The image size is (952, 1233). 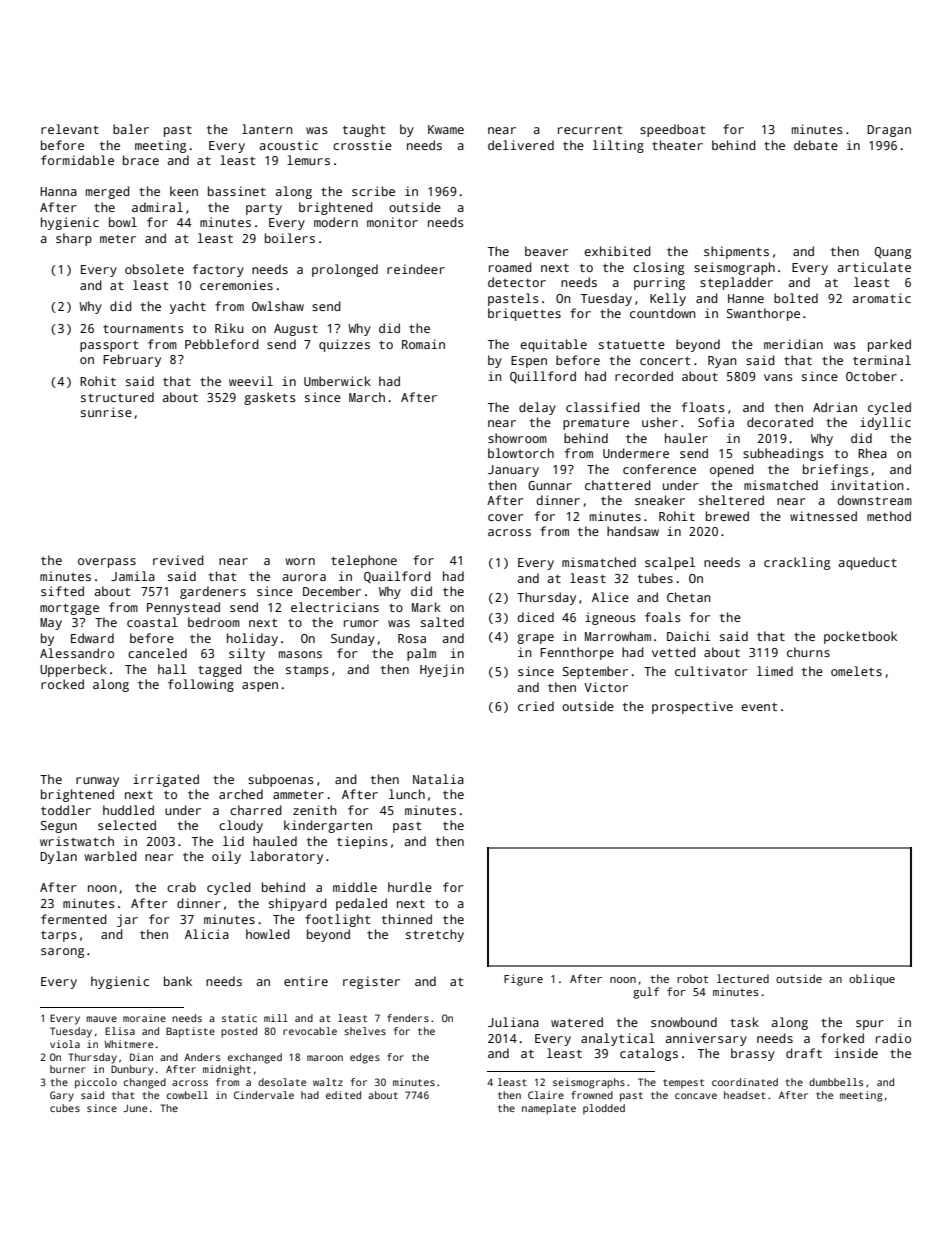 What do you see at coordinates (889, 131) in the image?
I see `Dragan` at bounding box center [889, 131].
